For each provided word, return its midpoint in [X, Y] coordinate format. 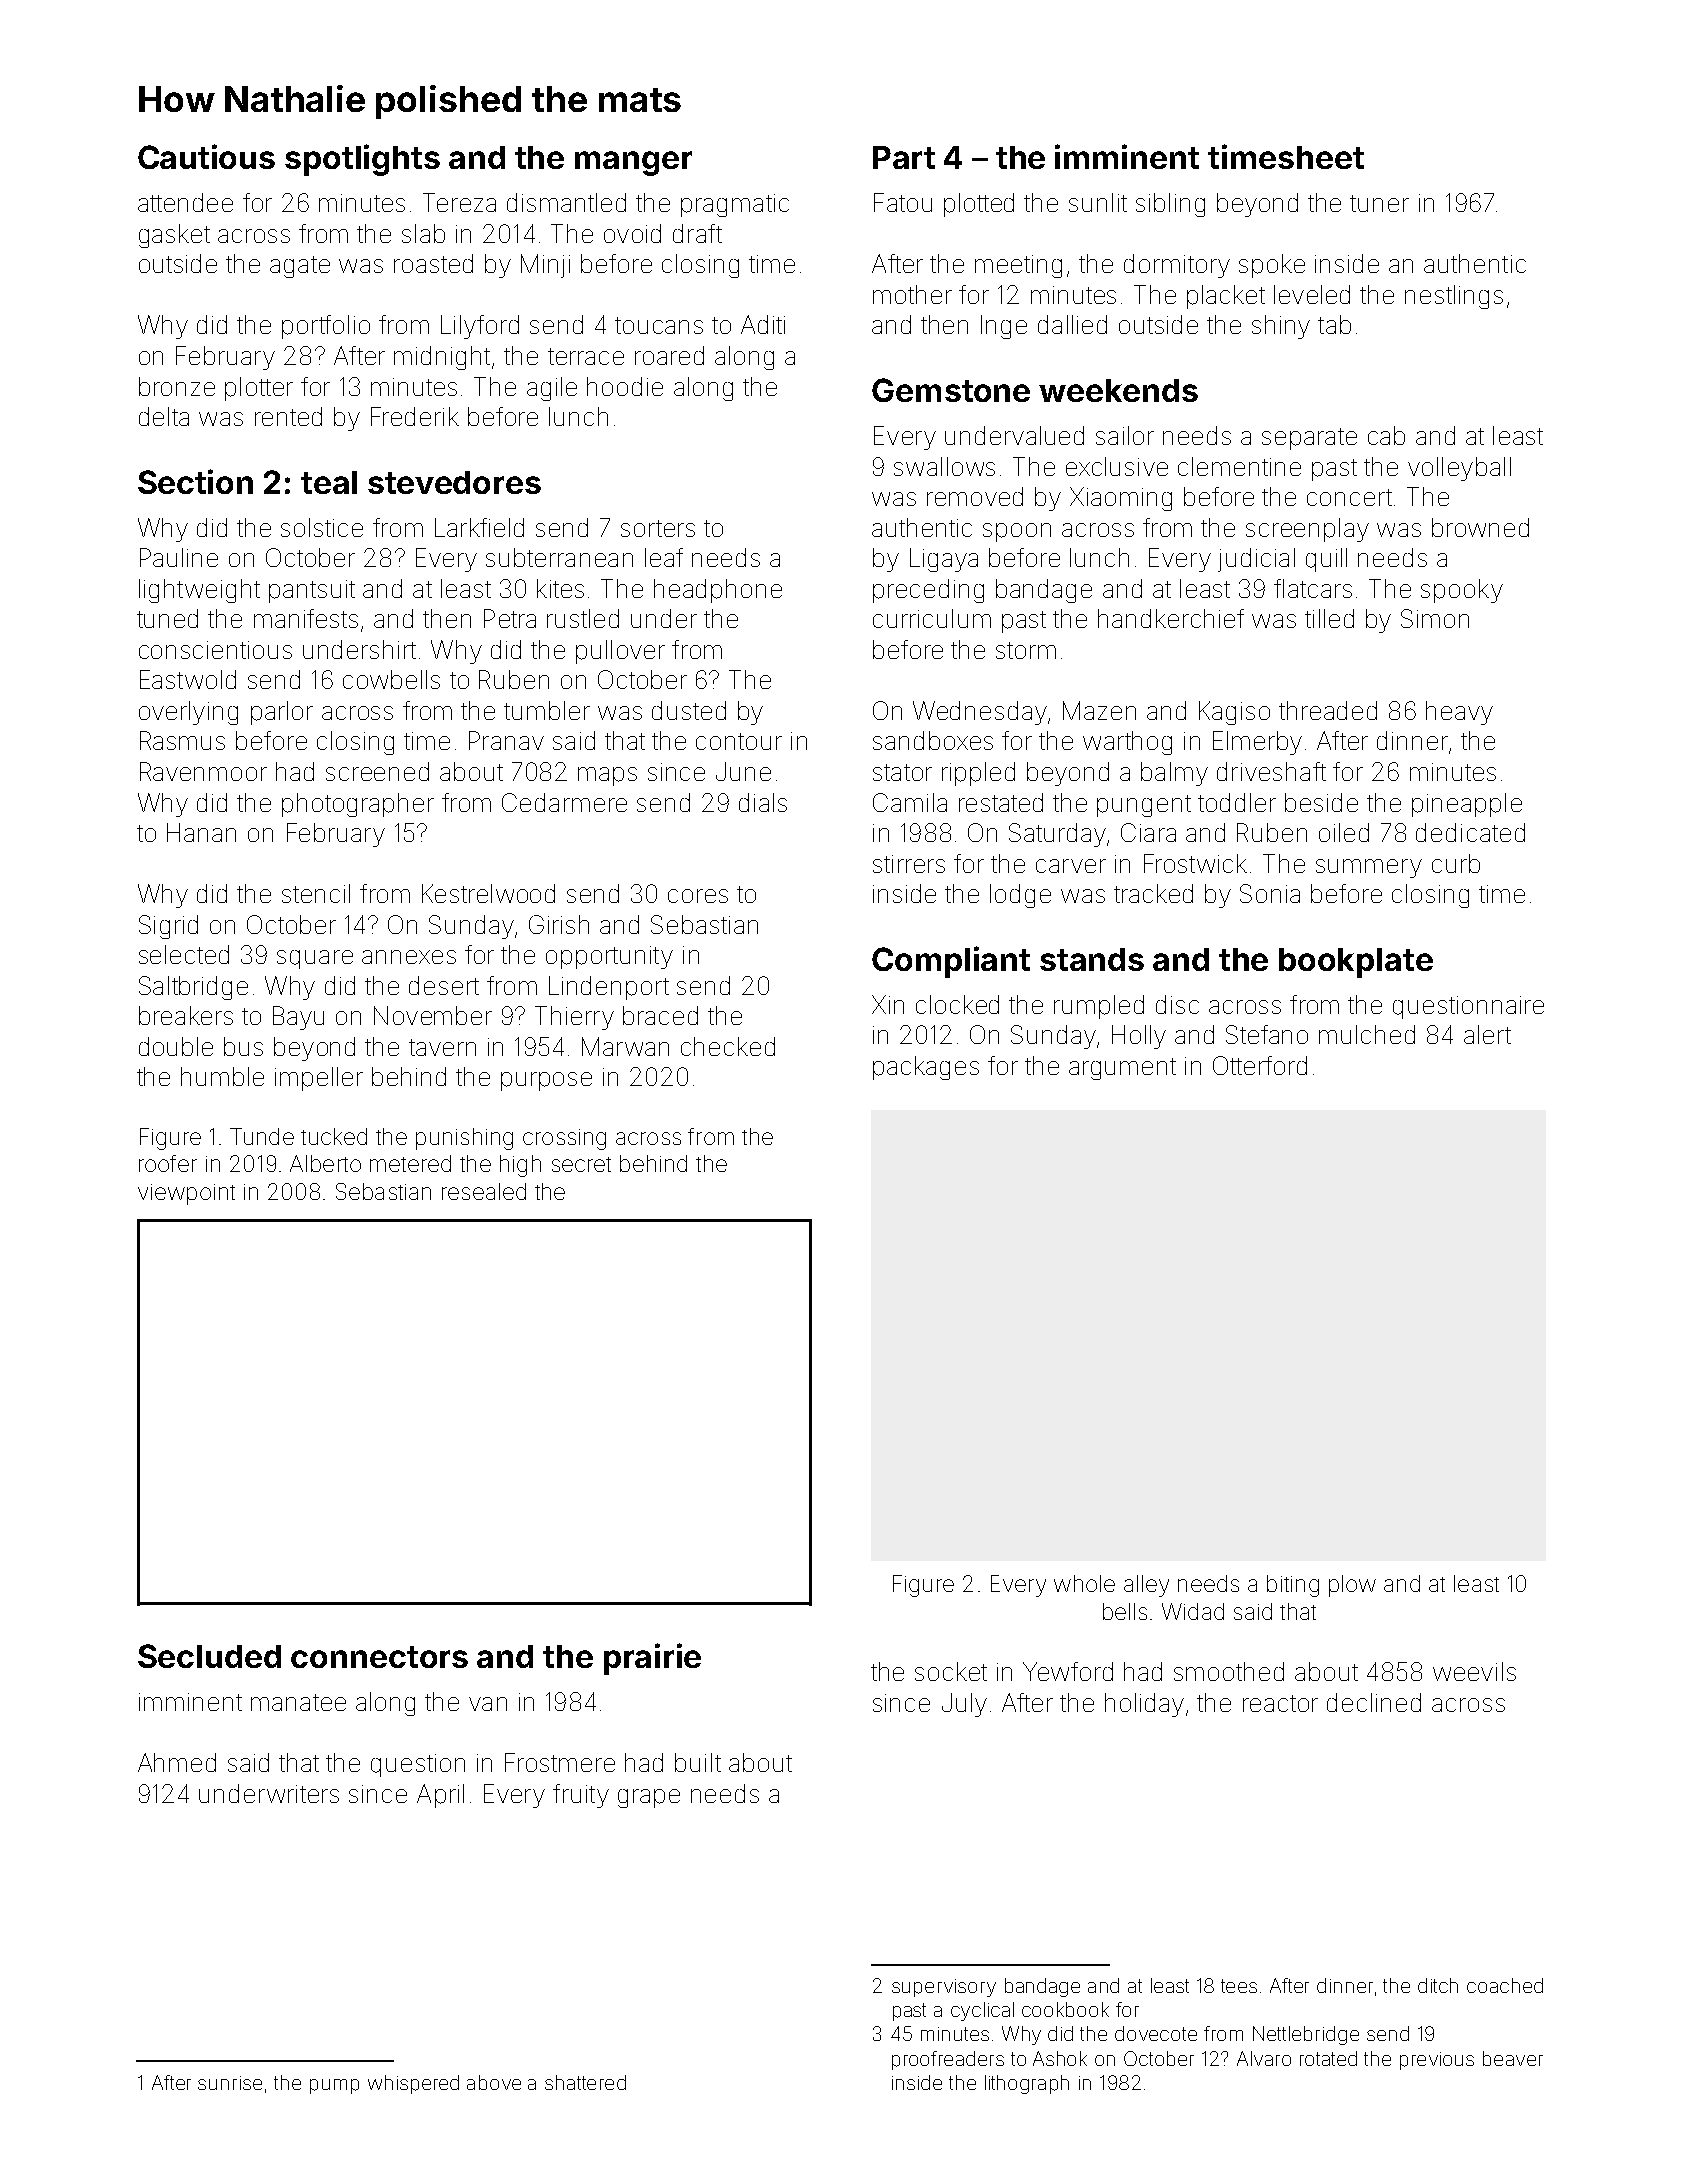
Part [904, 157]
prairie [652, 1659]
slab [423, 233]
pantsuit [312, 591]
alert [1487, 1034]
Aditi [763, 324]
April [440, 1796]
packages [926, 1068]
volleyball [1459, 469]
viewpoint [186, 1194]
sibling [1170, 205]
